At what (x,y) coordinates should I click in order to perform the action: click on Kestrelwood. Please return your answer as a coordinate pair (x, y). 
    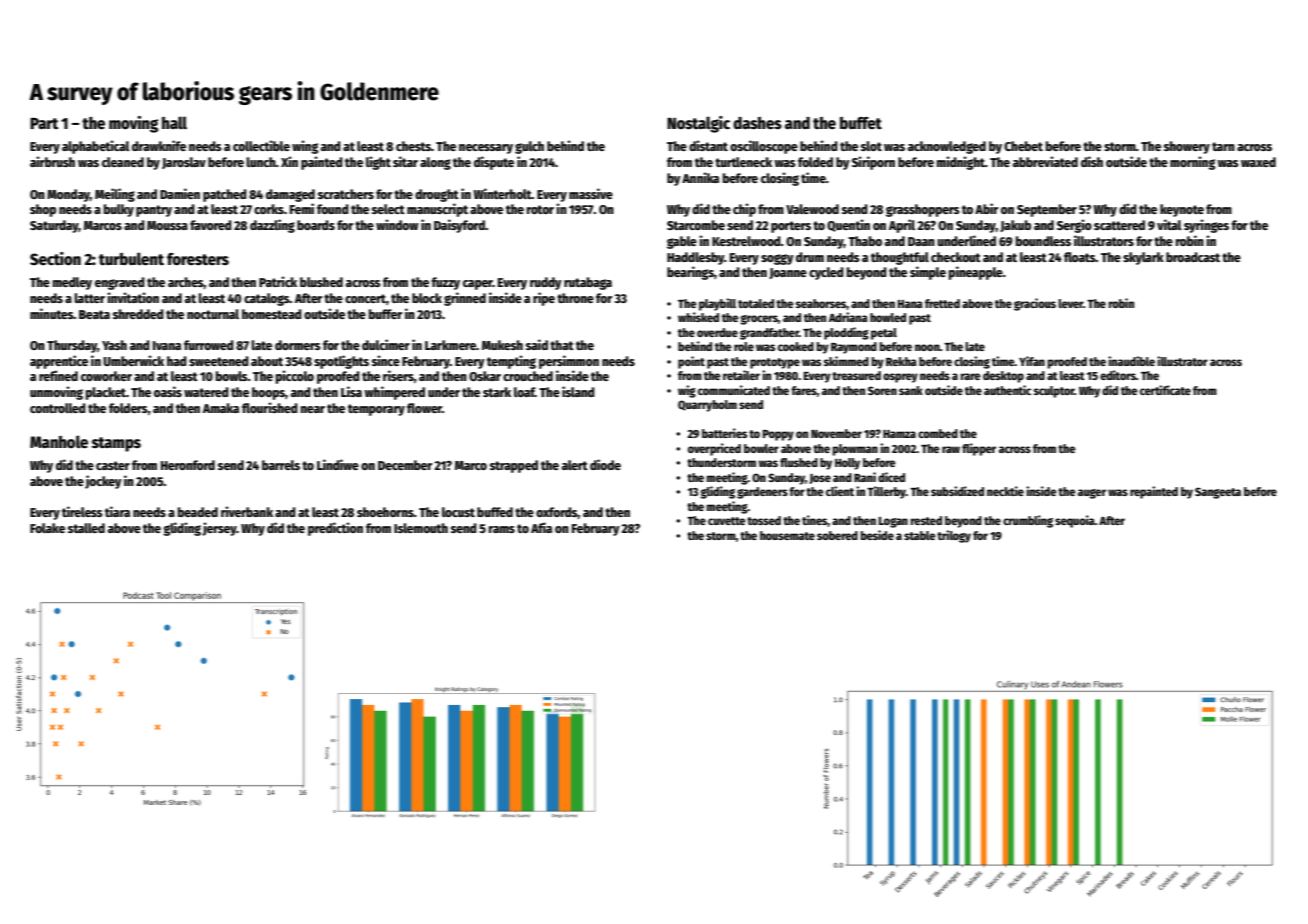
    Looking at the image, I should click on (746, 241).
